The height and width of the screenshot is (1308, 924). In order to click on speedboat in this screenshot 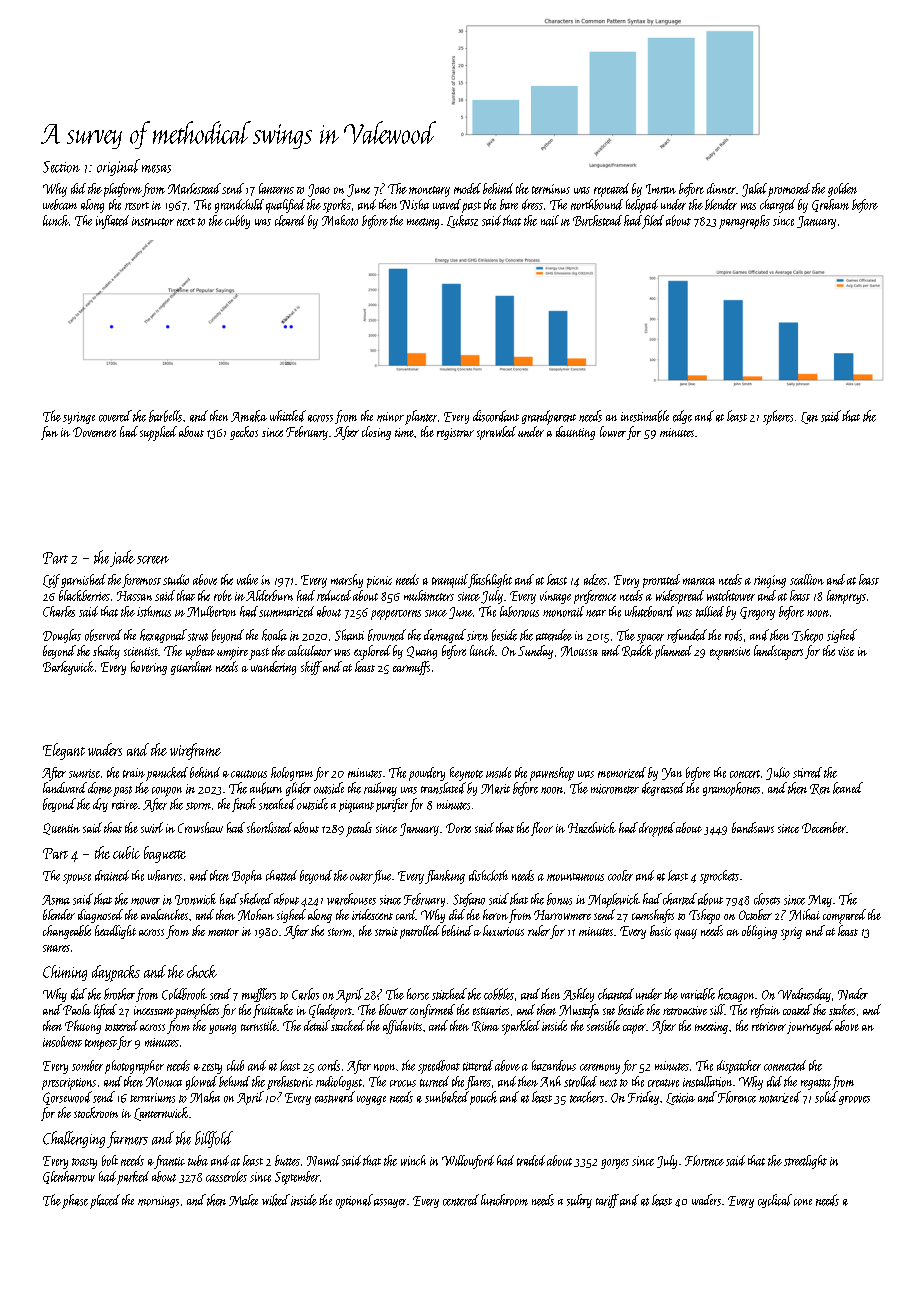, I will do `click(439, 1067)`.
